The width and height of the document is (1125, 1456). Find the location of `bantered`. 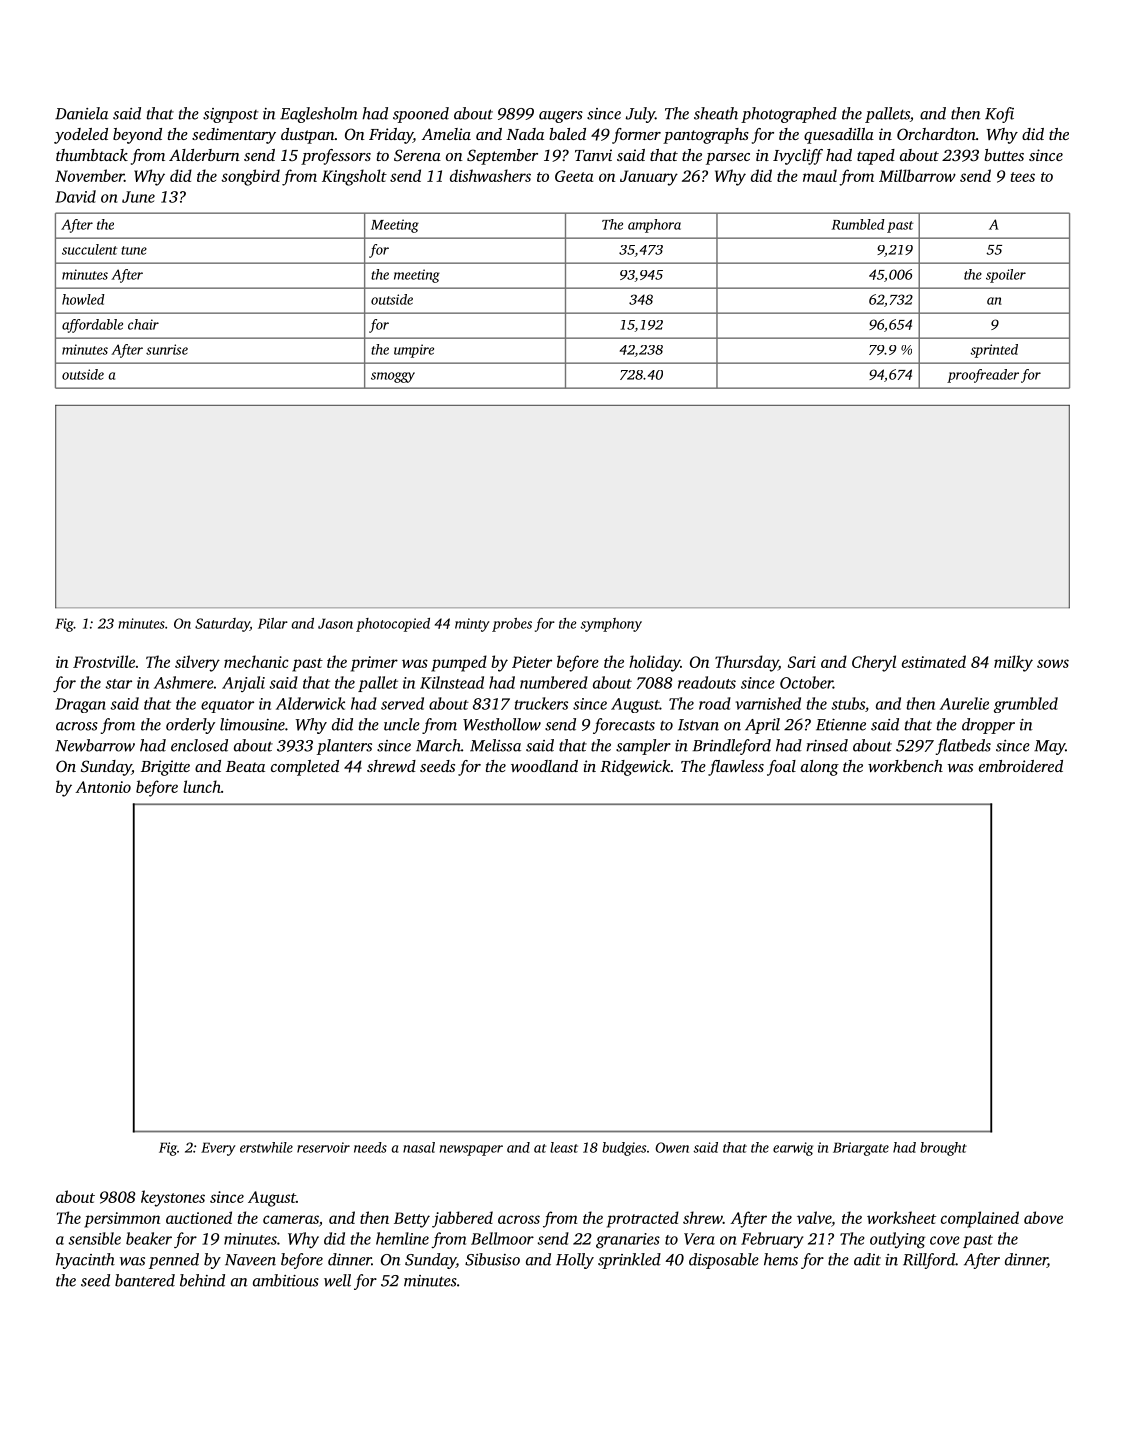

bantered is located at coordinates (145, 1280).
